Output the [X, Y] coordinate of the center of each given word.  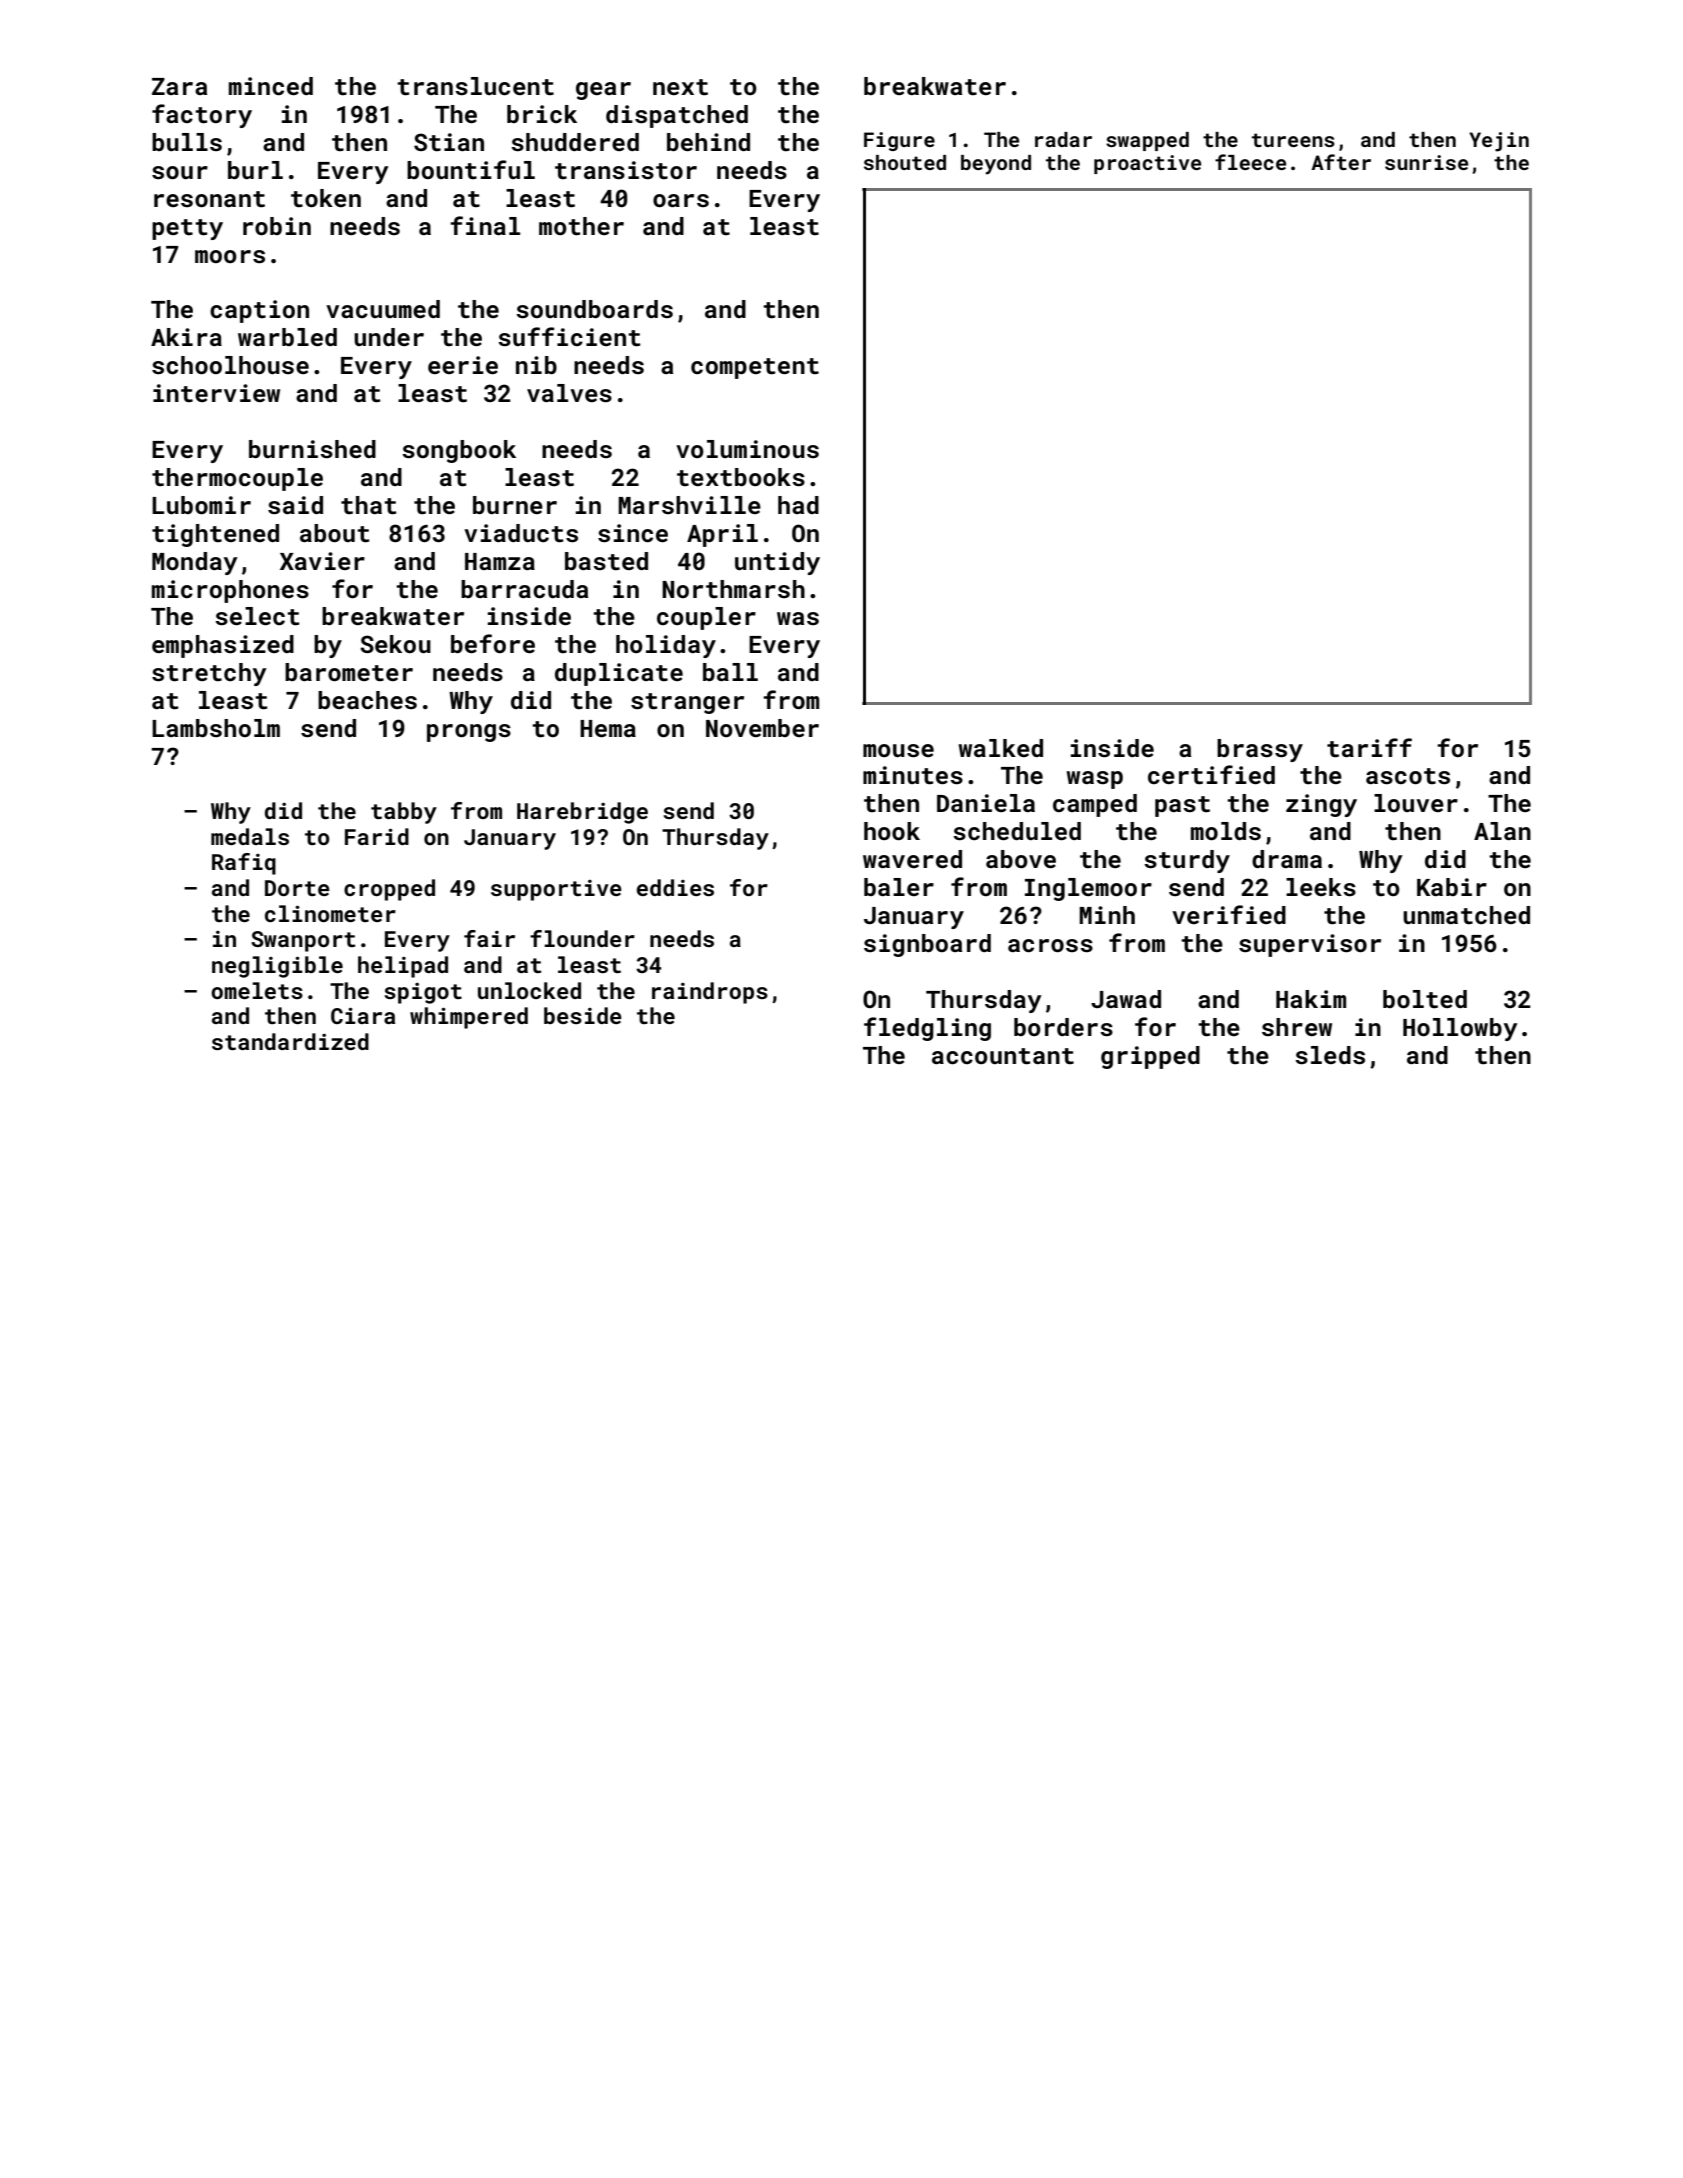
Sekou [395, 644]
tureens [1293, 140]
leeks [1321, 887]
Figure [899, 141]
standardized [290, 1041]
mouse [898, 751]
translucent [475, 86]
